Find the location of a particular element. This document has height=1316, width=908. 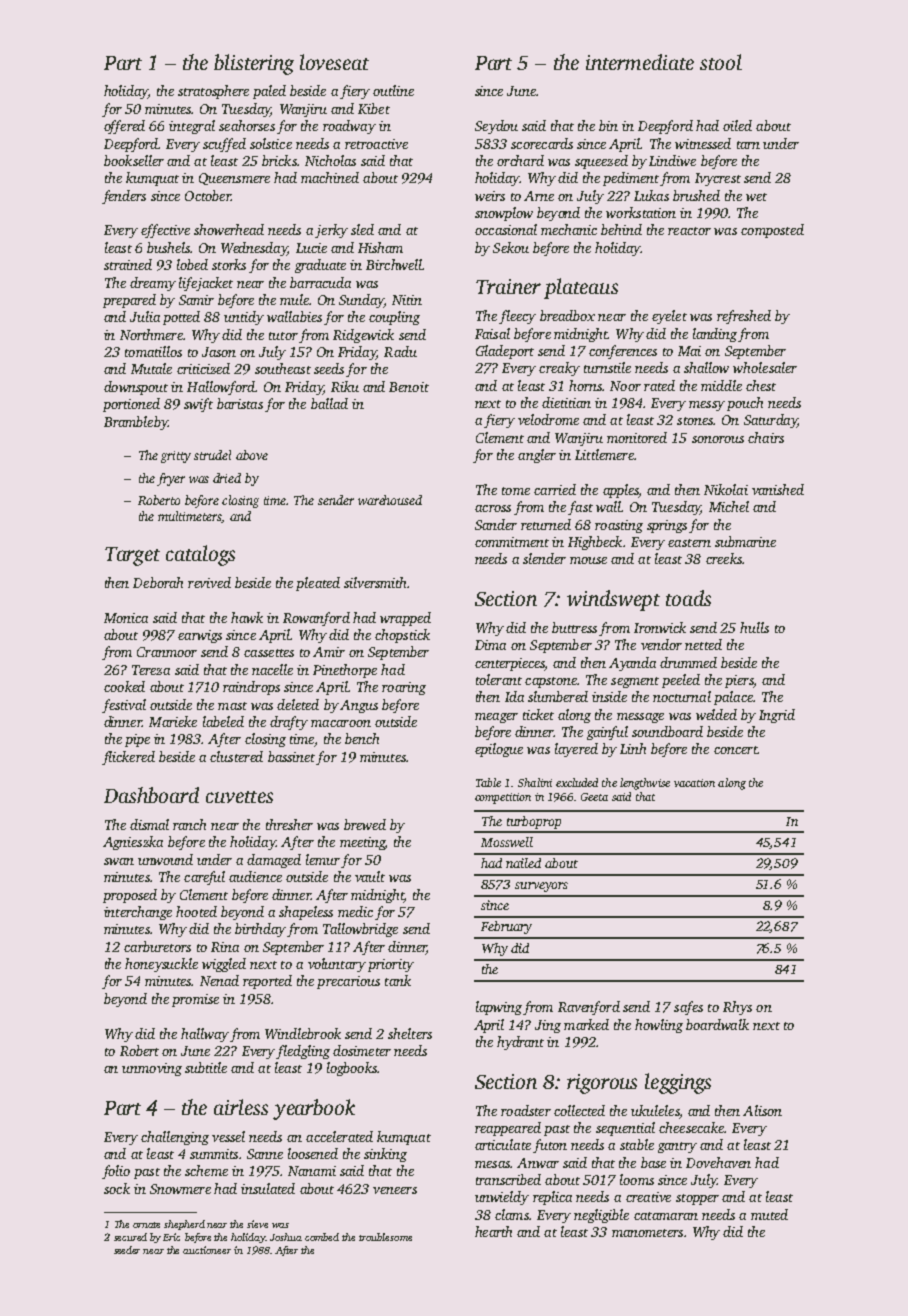

integral is located at coordinates (192, 127).
